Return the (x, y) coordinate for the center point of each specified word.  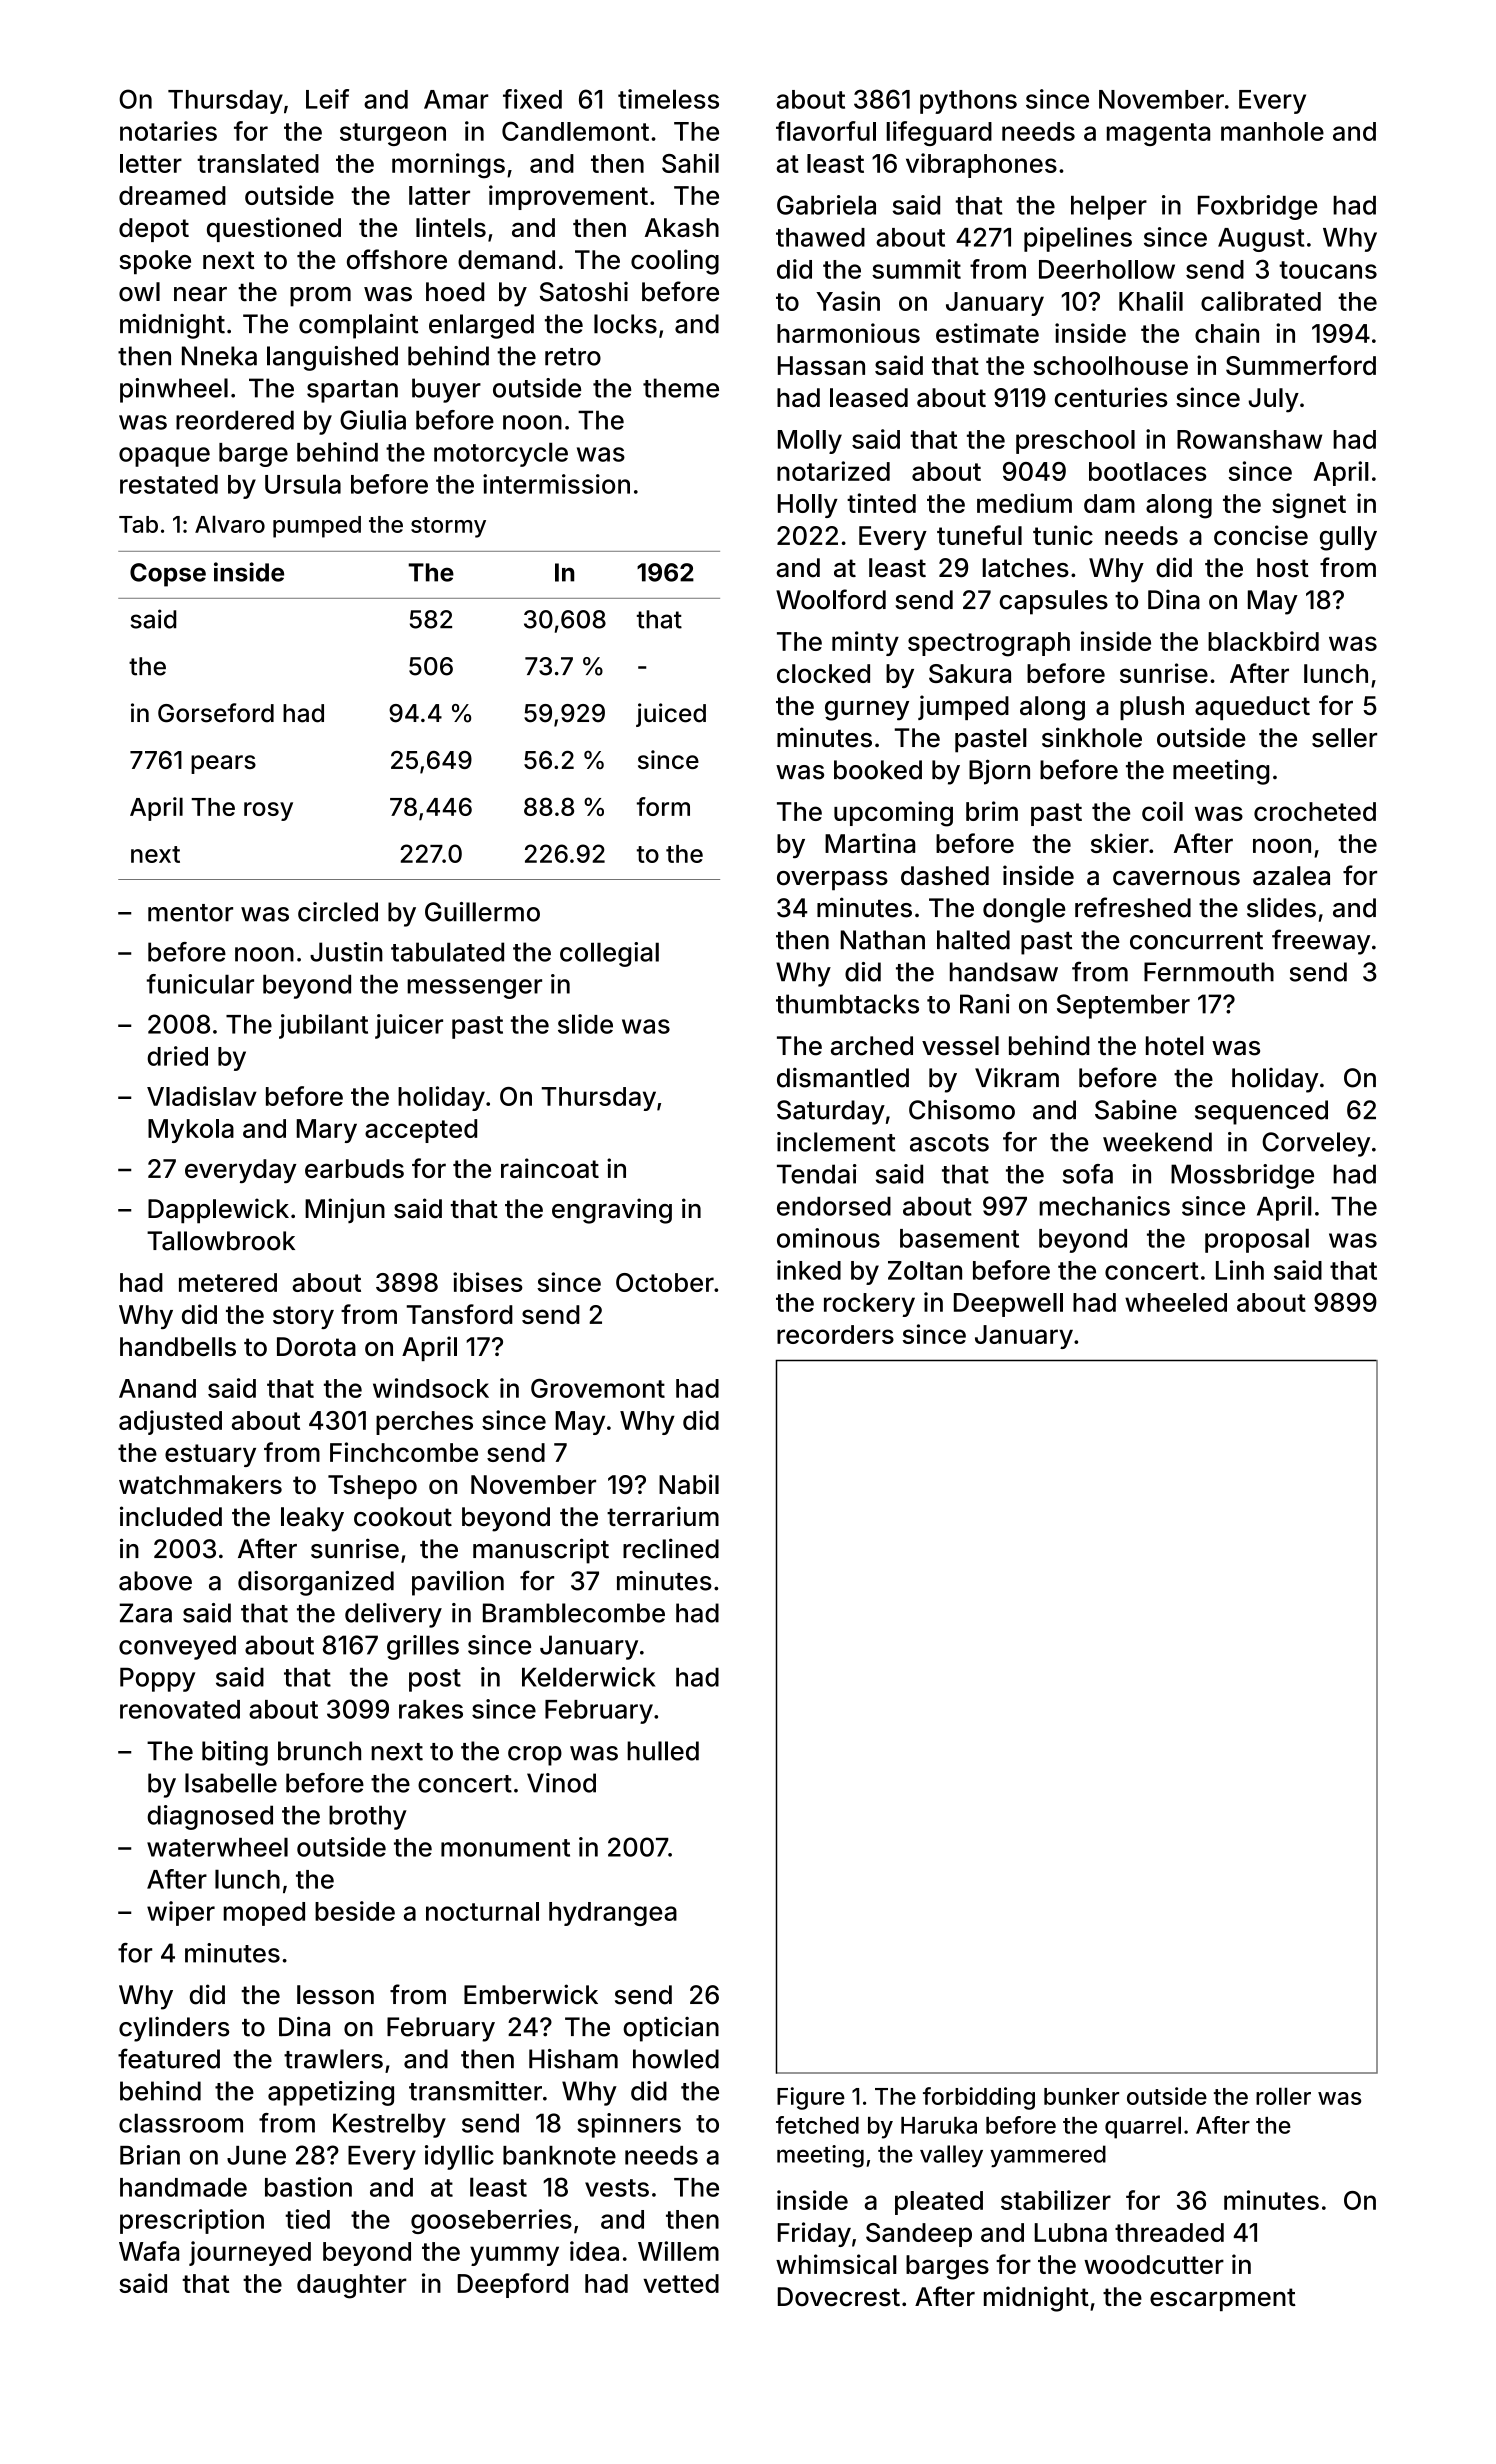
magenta (1158, 134)
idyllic (459, 2157)
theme (681, 388)
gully (1348, 538)
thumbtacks (847, 1004)
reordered (235, 420)
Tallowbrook (221, 1241)
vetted (681, 2283)
